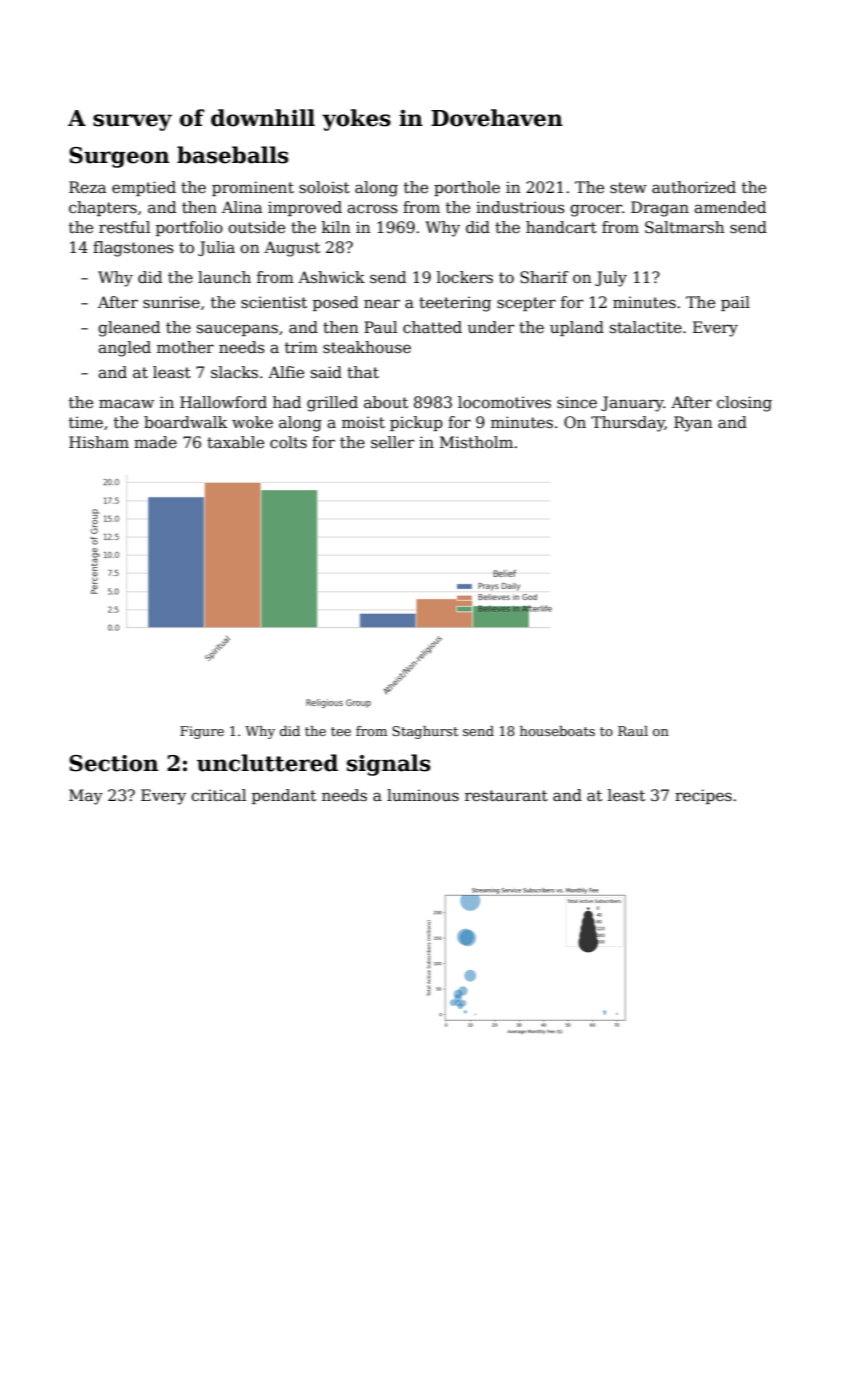 Image resolution: width=849 pixels, height=1400 pixels. What do you see at coordinates (155, 442) in the screenshot?
I see `made` at bounding box center [155, 442].
